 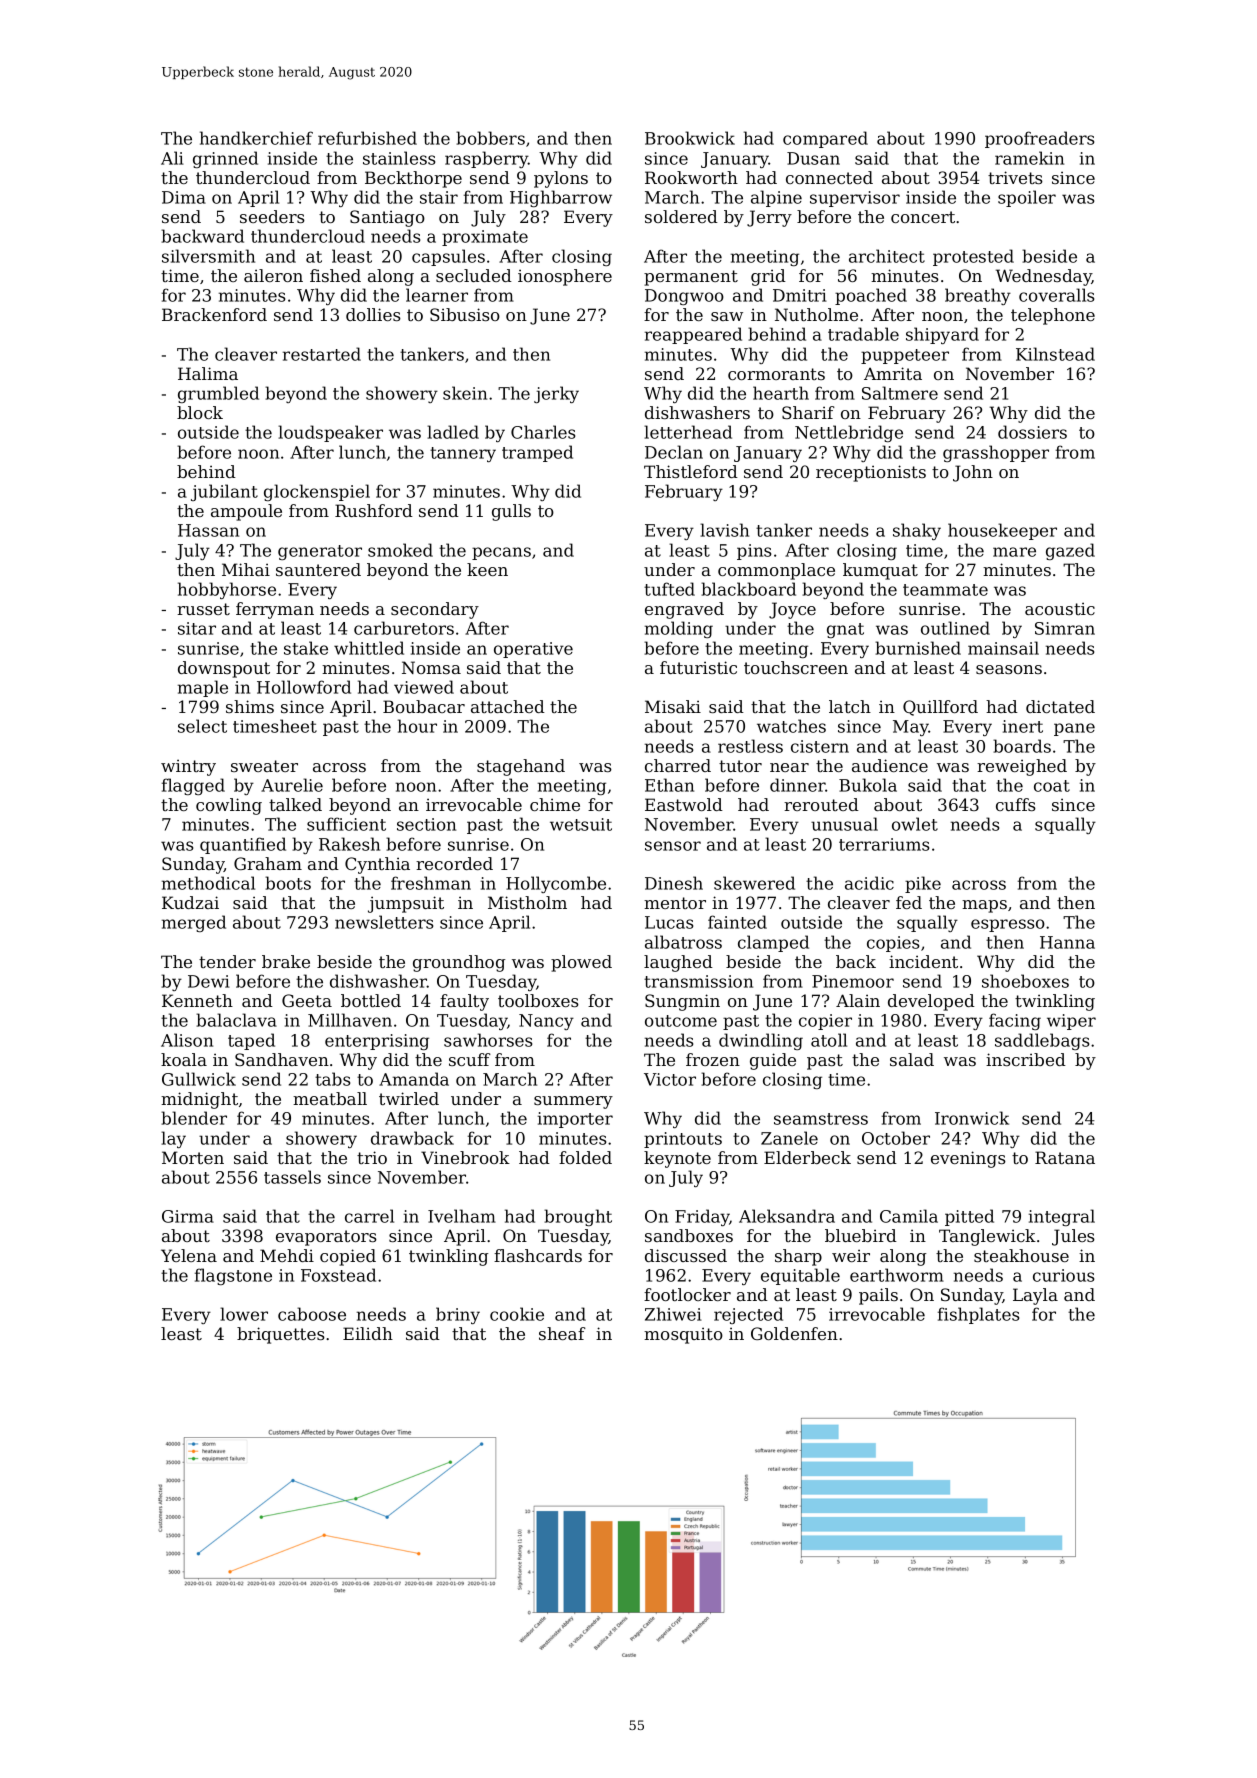 What do you see at coordinates (281, 1335) in the screenshot?
I see `briquettes` at bounding box center [281, 1335].
